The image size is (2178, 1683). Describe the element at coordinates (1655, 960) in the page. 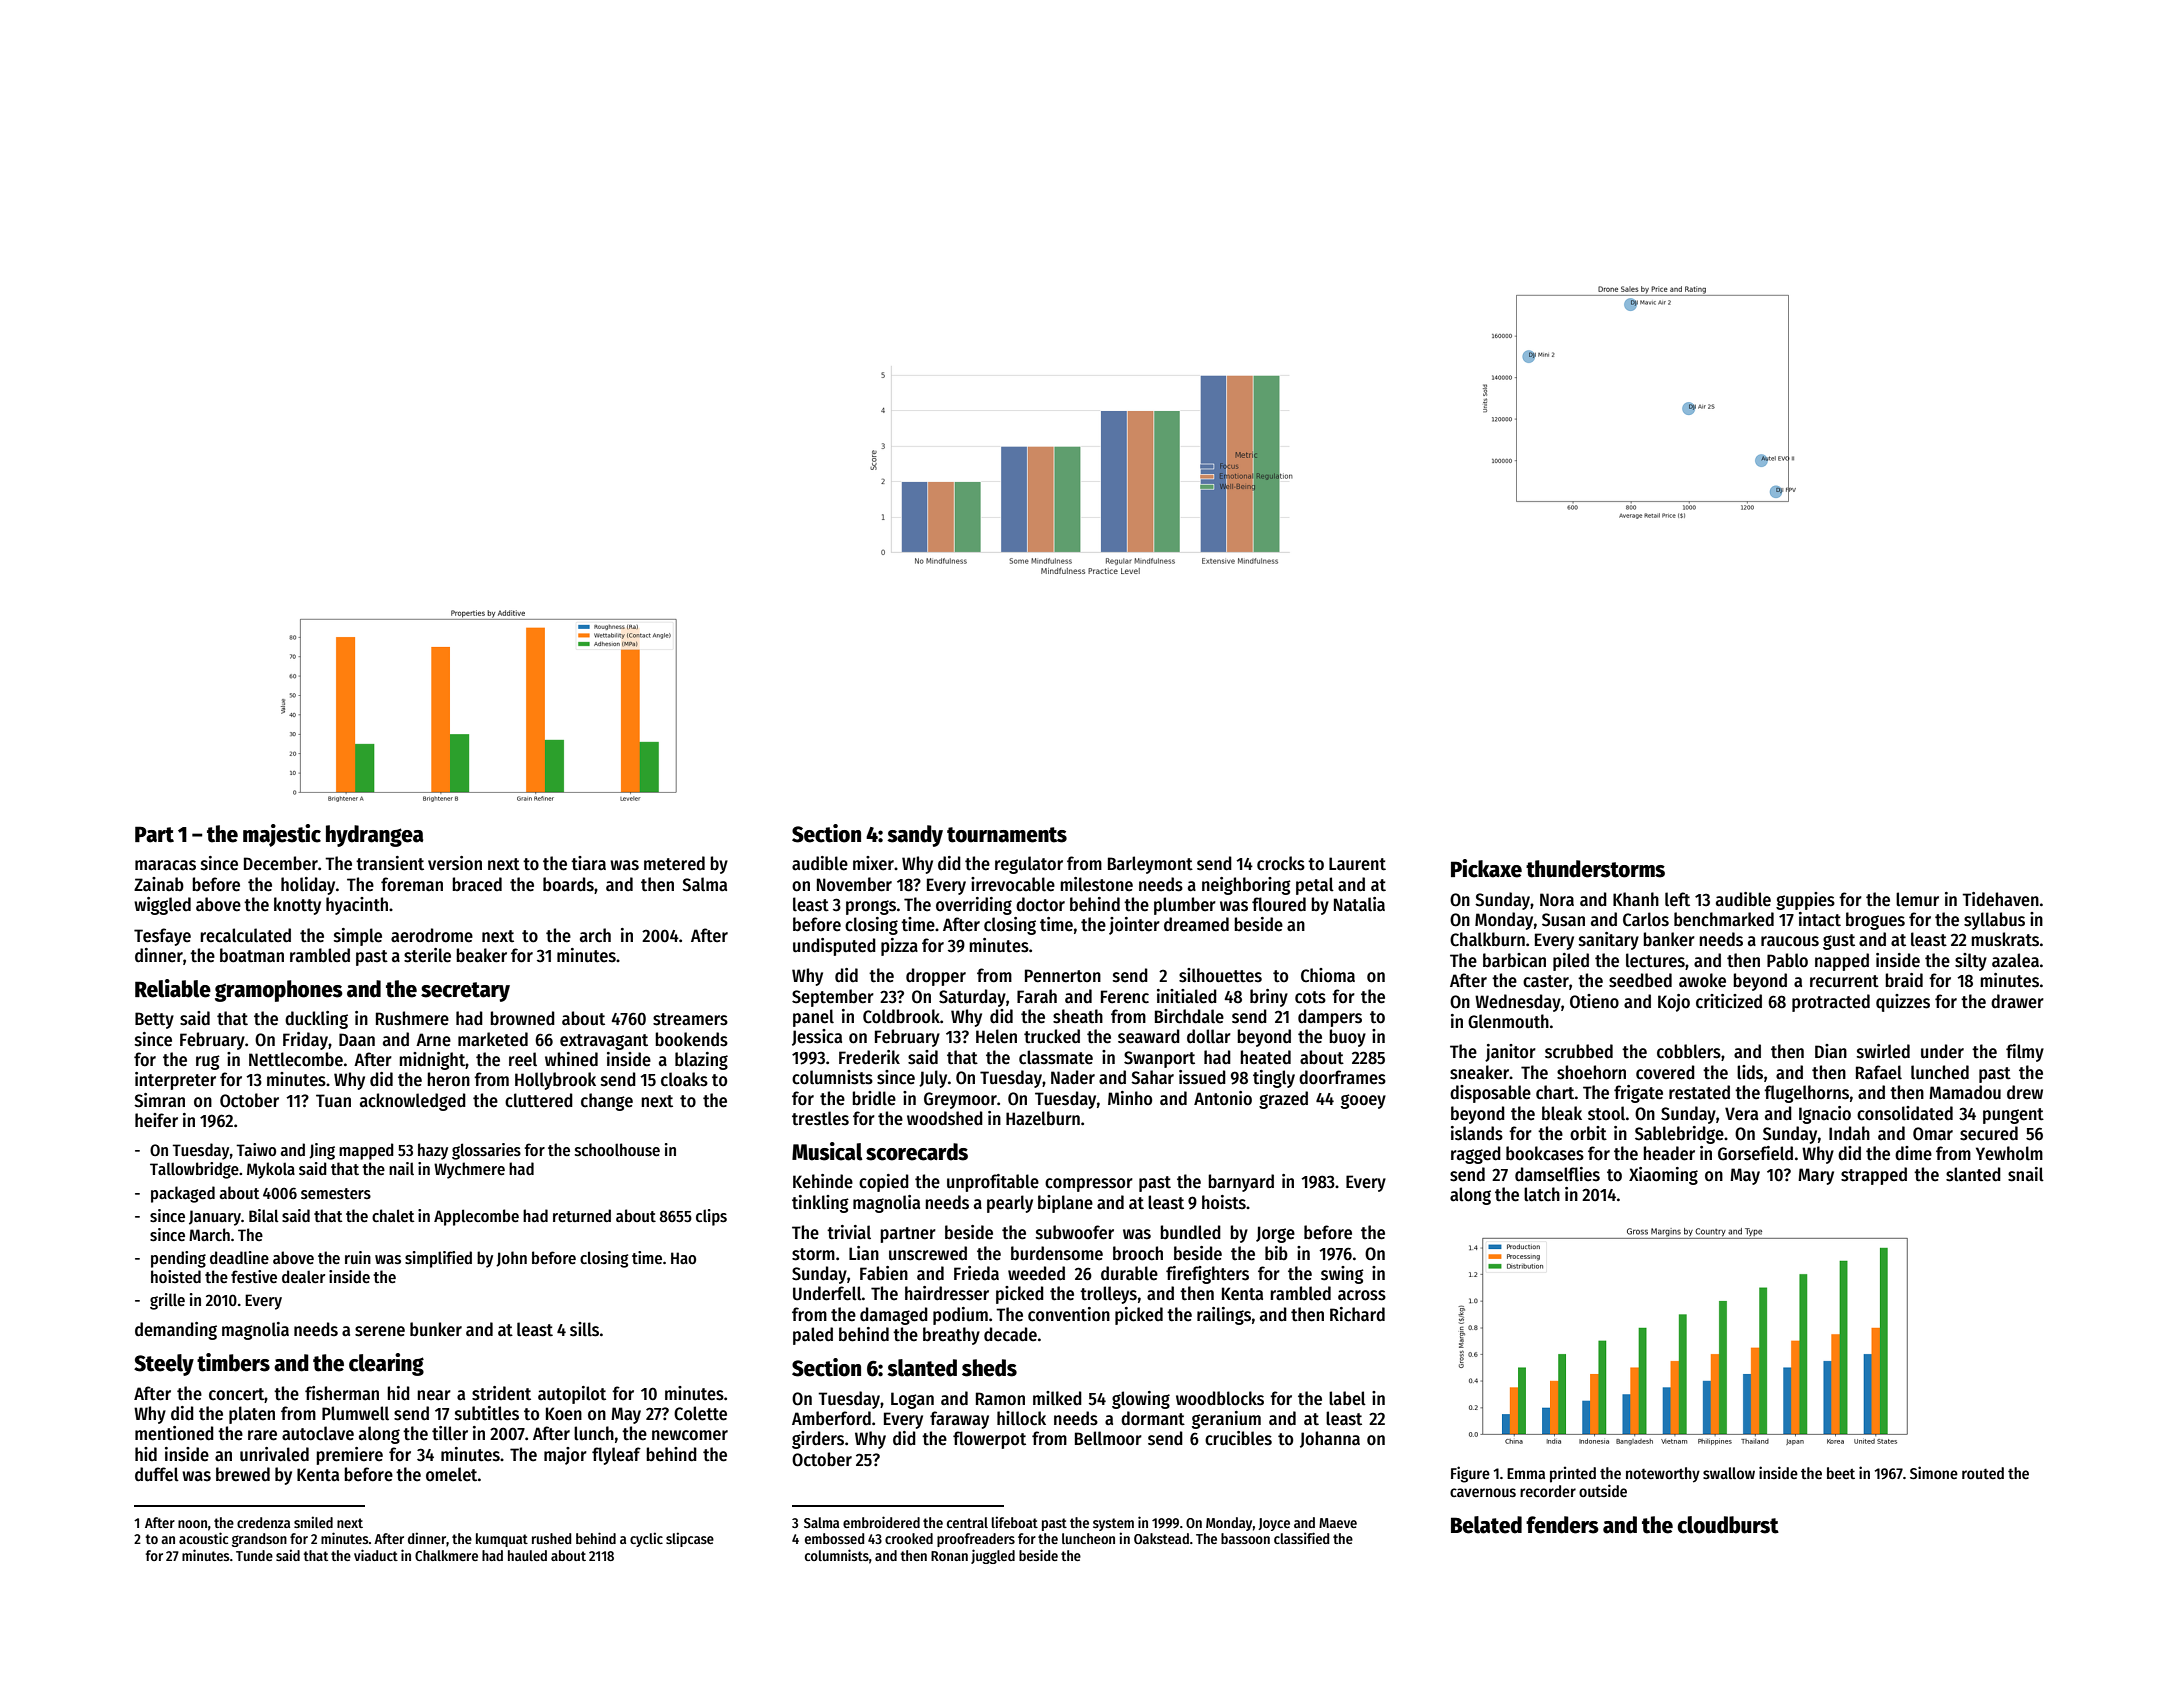

I see `lectures` at that location.
